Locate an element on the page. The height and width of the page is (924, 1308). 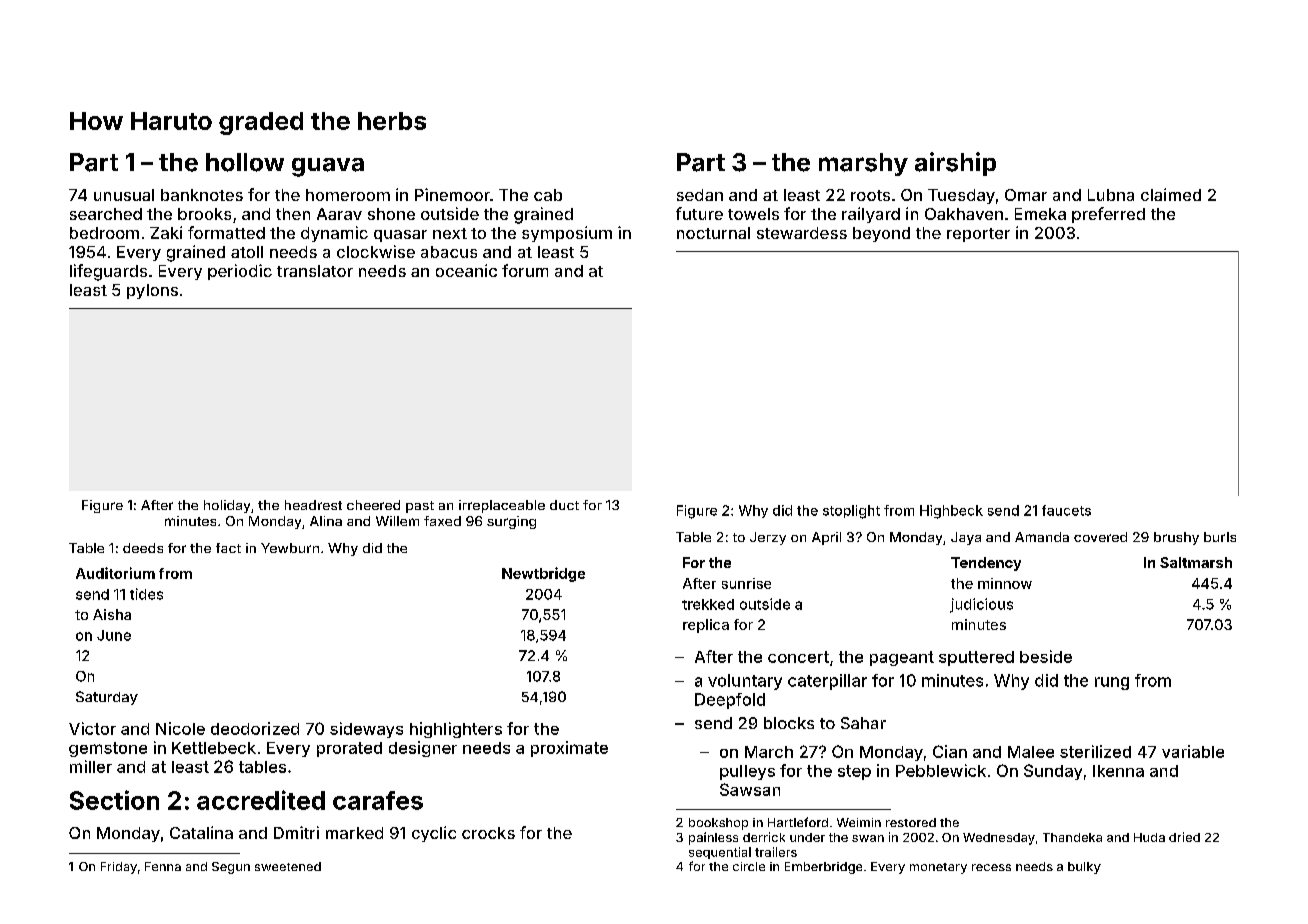
crocks is located at coordinates (488, 833).
